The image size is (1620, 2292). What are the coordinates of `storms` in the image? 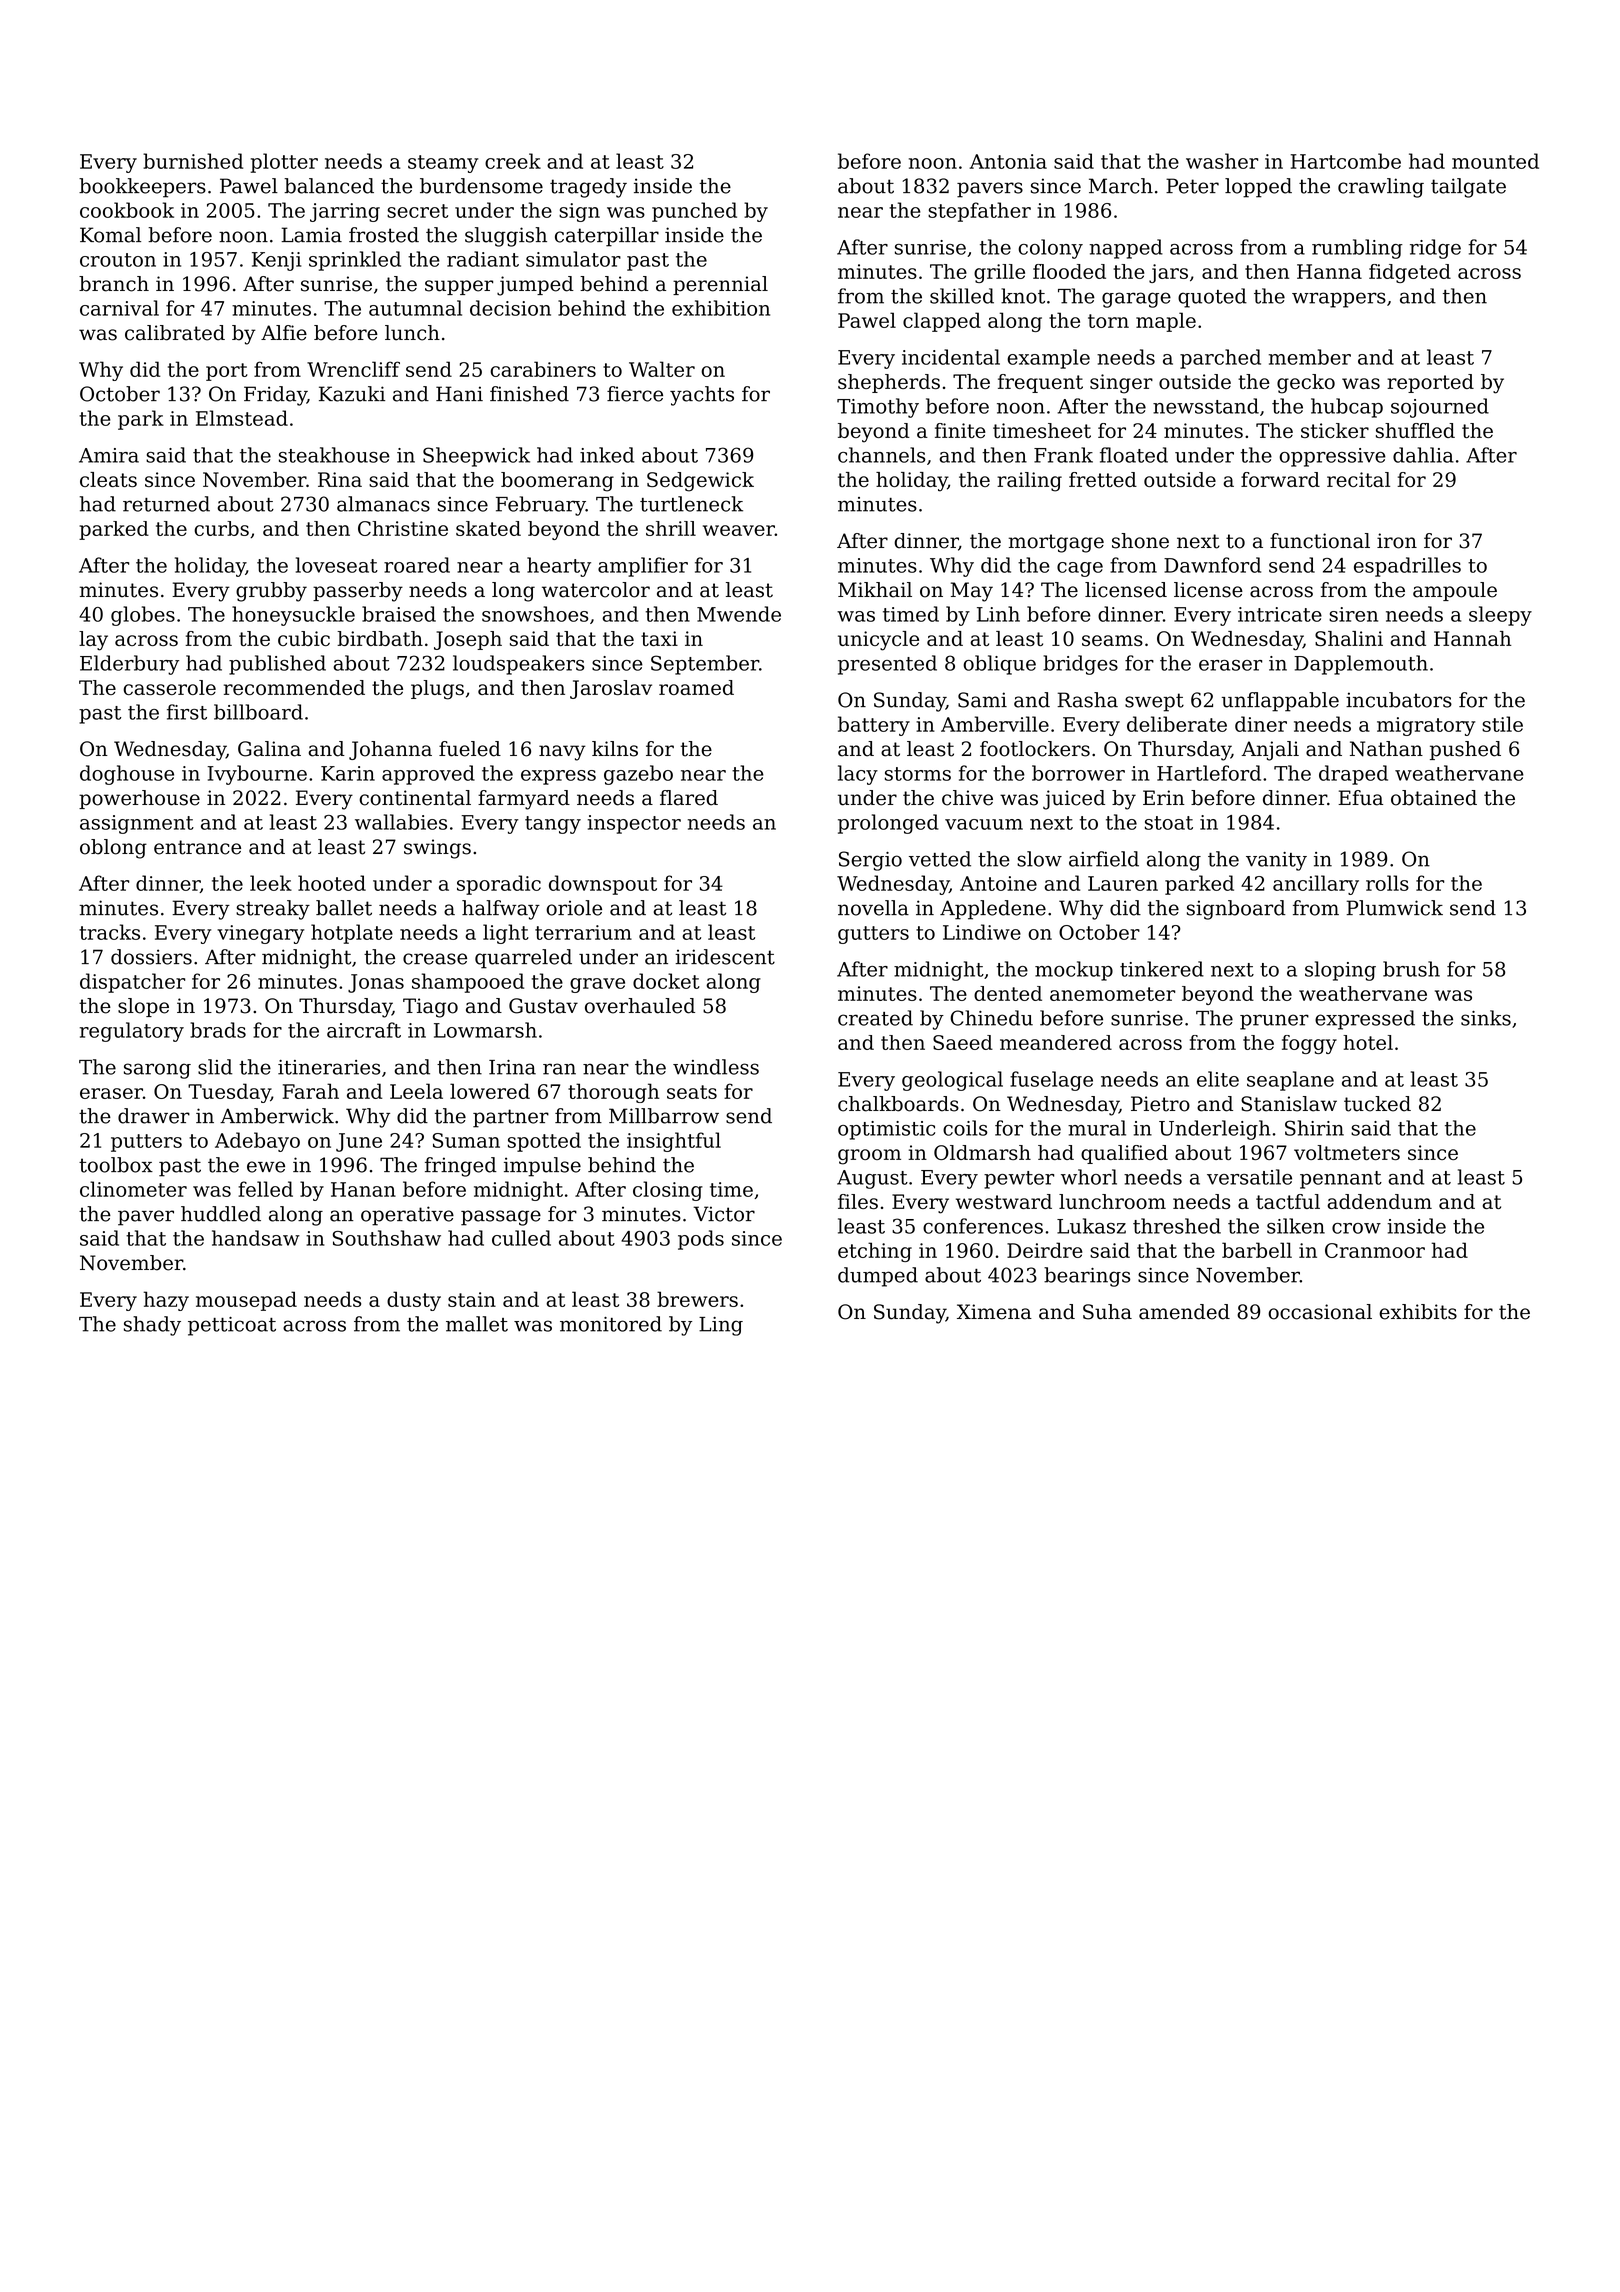 It's located at (918, 774).
